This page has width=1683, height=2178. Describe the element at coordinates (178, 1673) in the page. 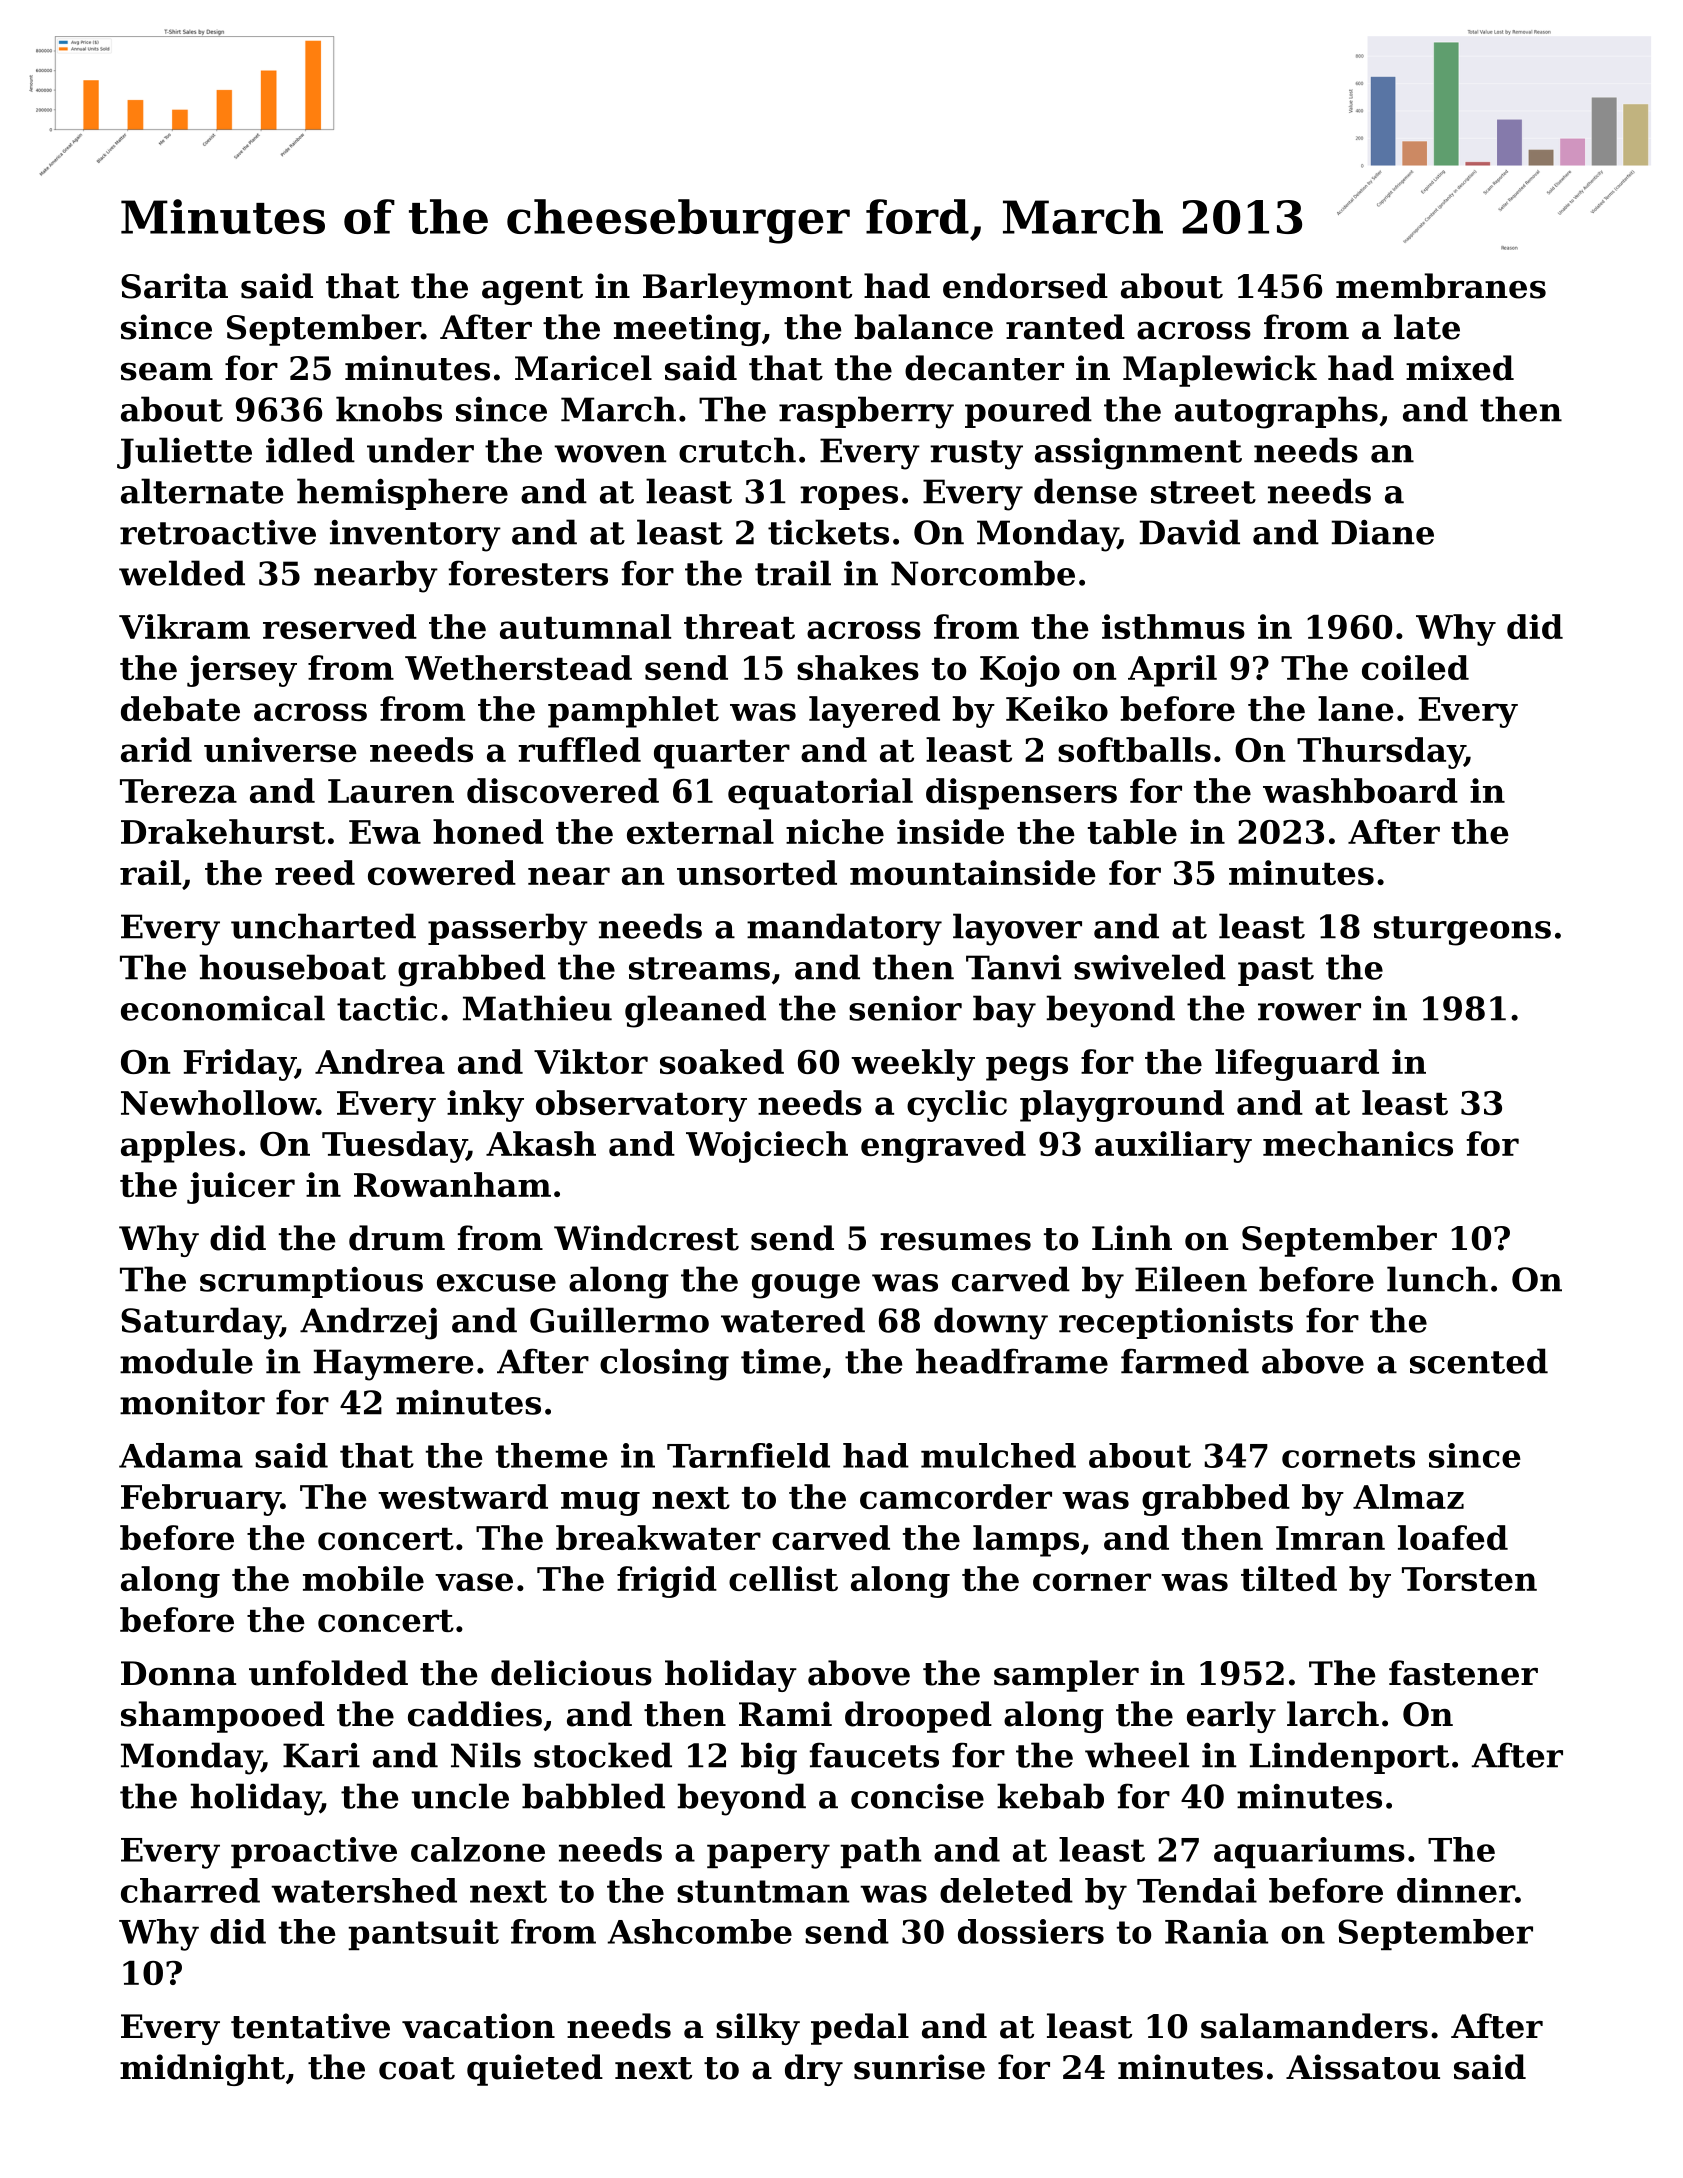

I see `Donna` at that location.
